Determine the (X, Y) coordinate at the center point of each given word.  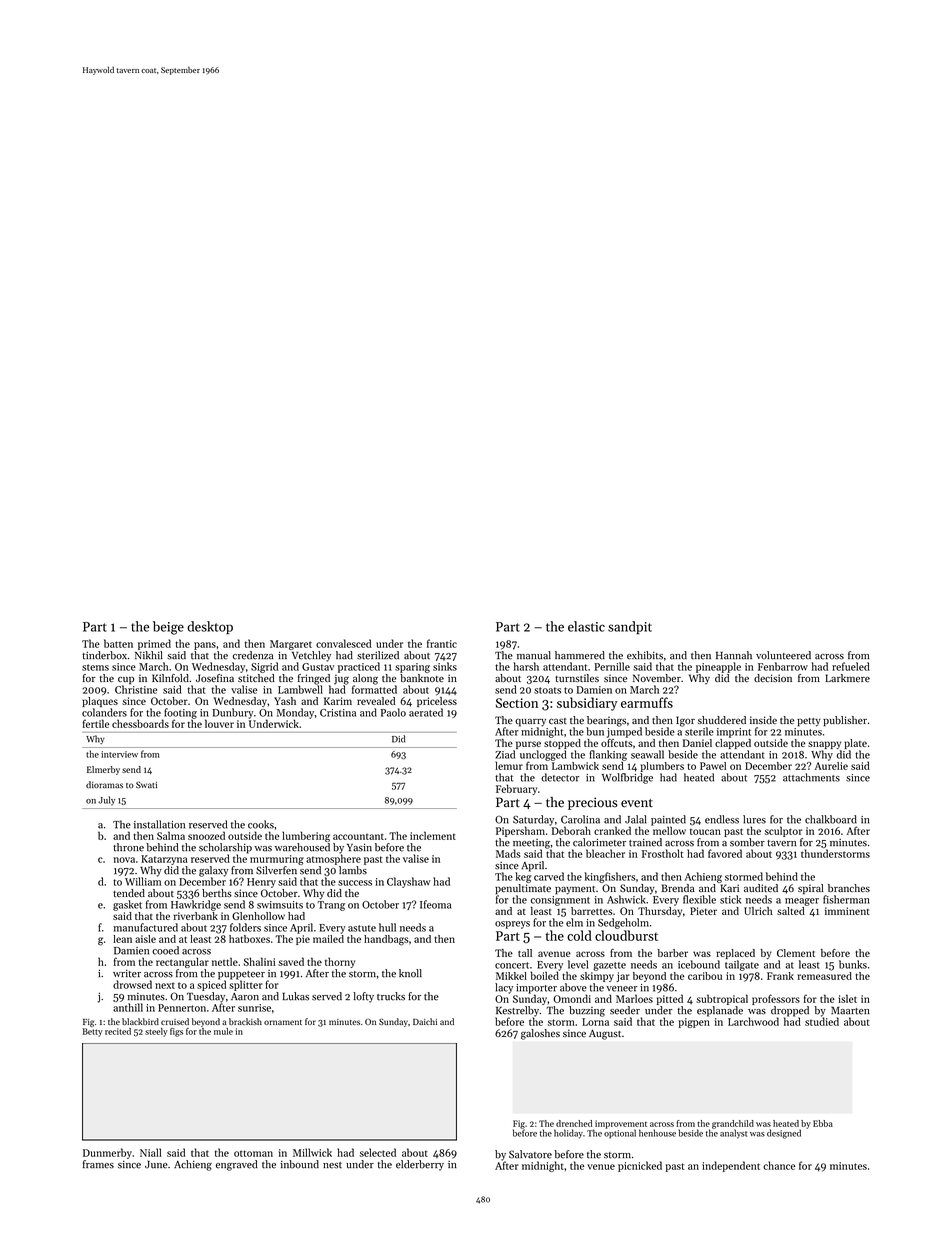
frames (98, 1164)
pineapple (718, 667)
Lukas (295, 996)
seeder (625, 1010)
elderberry (420, 1165)
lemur (509, 765)
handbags (386, 940)
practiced (359, 667)
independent (731, 1166)
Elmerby (103, 770)
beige (168, 628)
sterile (699, 731)
